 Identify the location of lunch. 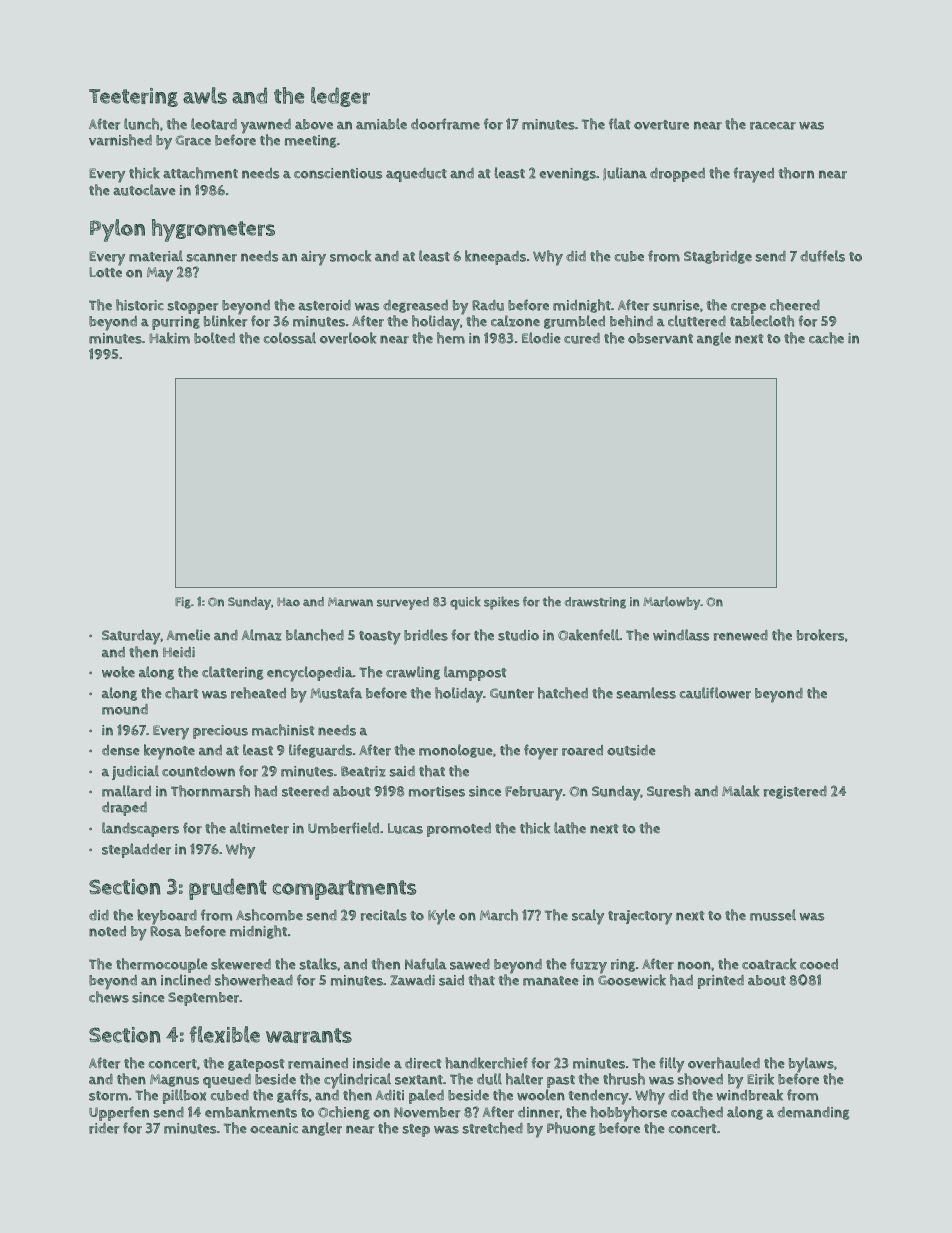
(141, 124).
